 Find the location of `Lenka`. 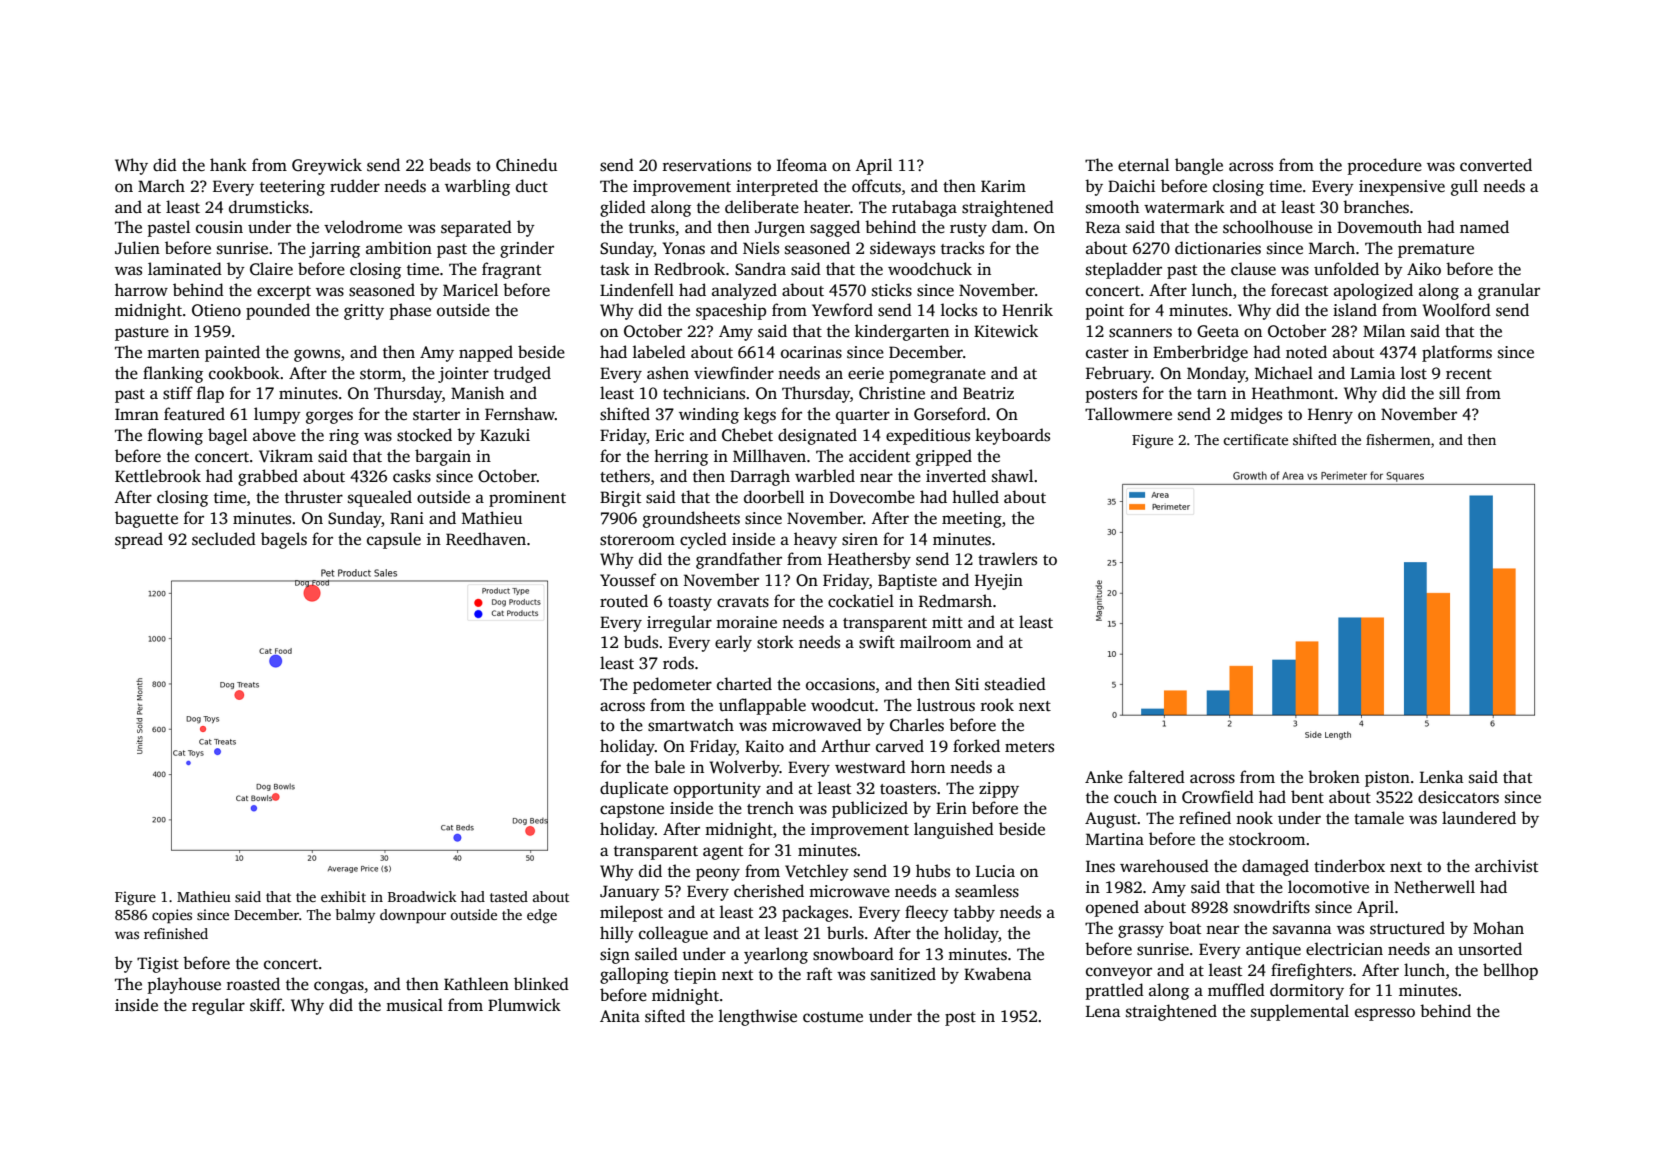

Lenka is located at coordinates (1441, 776).
